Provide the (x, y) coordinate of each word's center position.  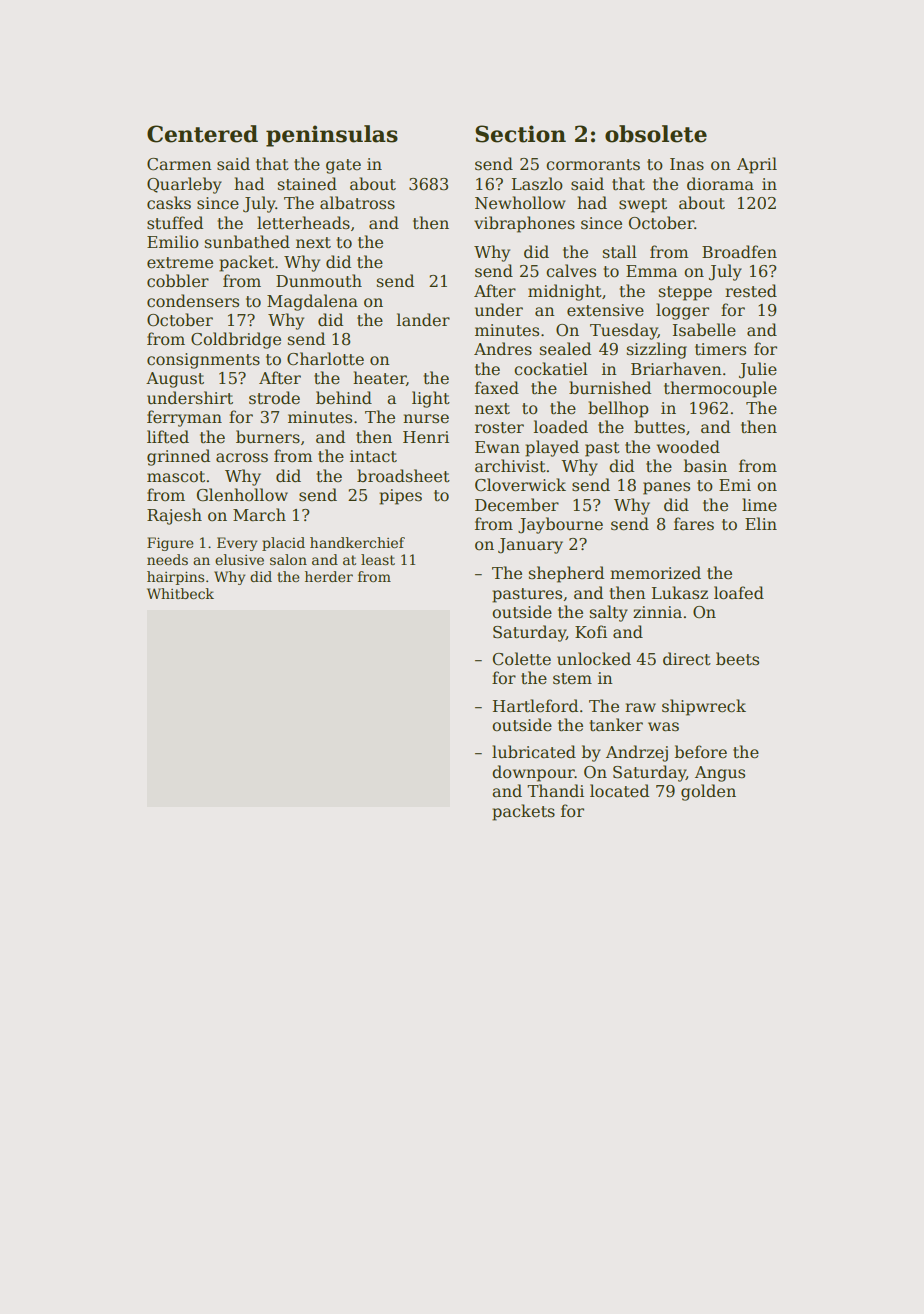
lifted (168, 437)
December (517, 505)
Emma (651, 271)
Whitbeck (180, 593)
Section (520, 134)
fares (694, 524)
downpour (533, 773)
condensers (193, 301)
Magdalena (312, 302)
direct (687, 659)
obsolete (656, 134)
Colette (522, 659)
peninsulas (332, 136)
